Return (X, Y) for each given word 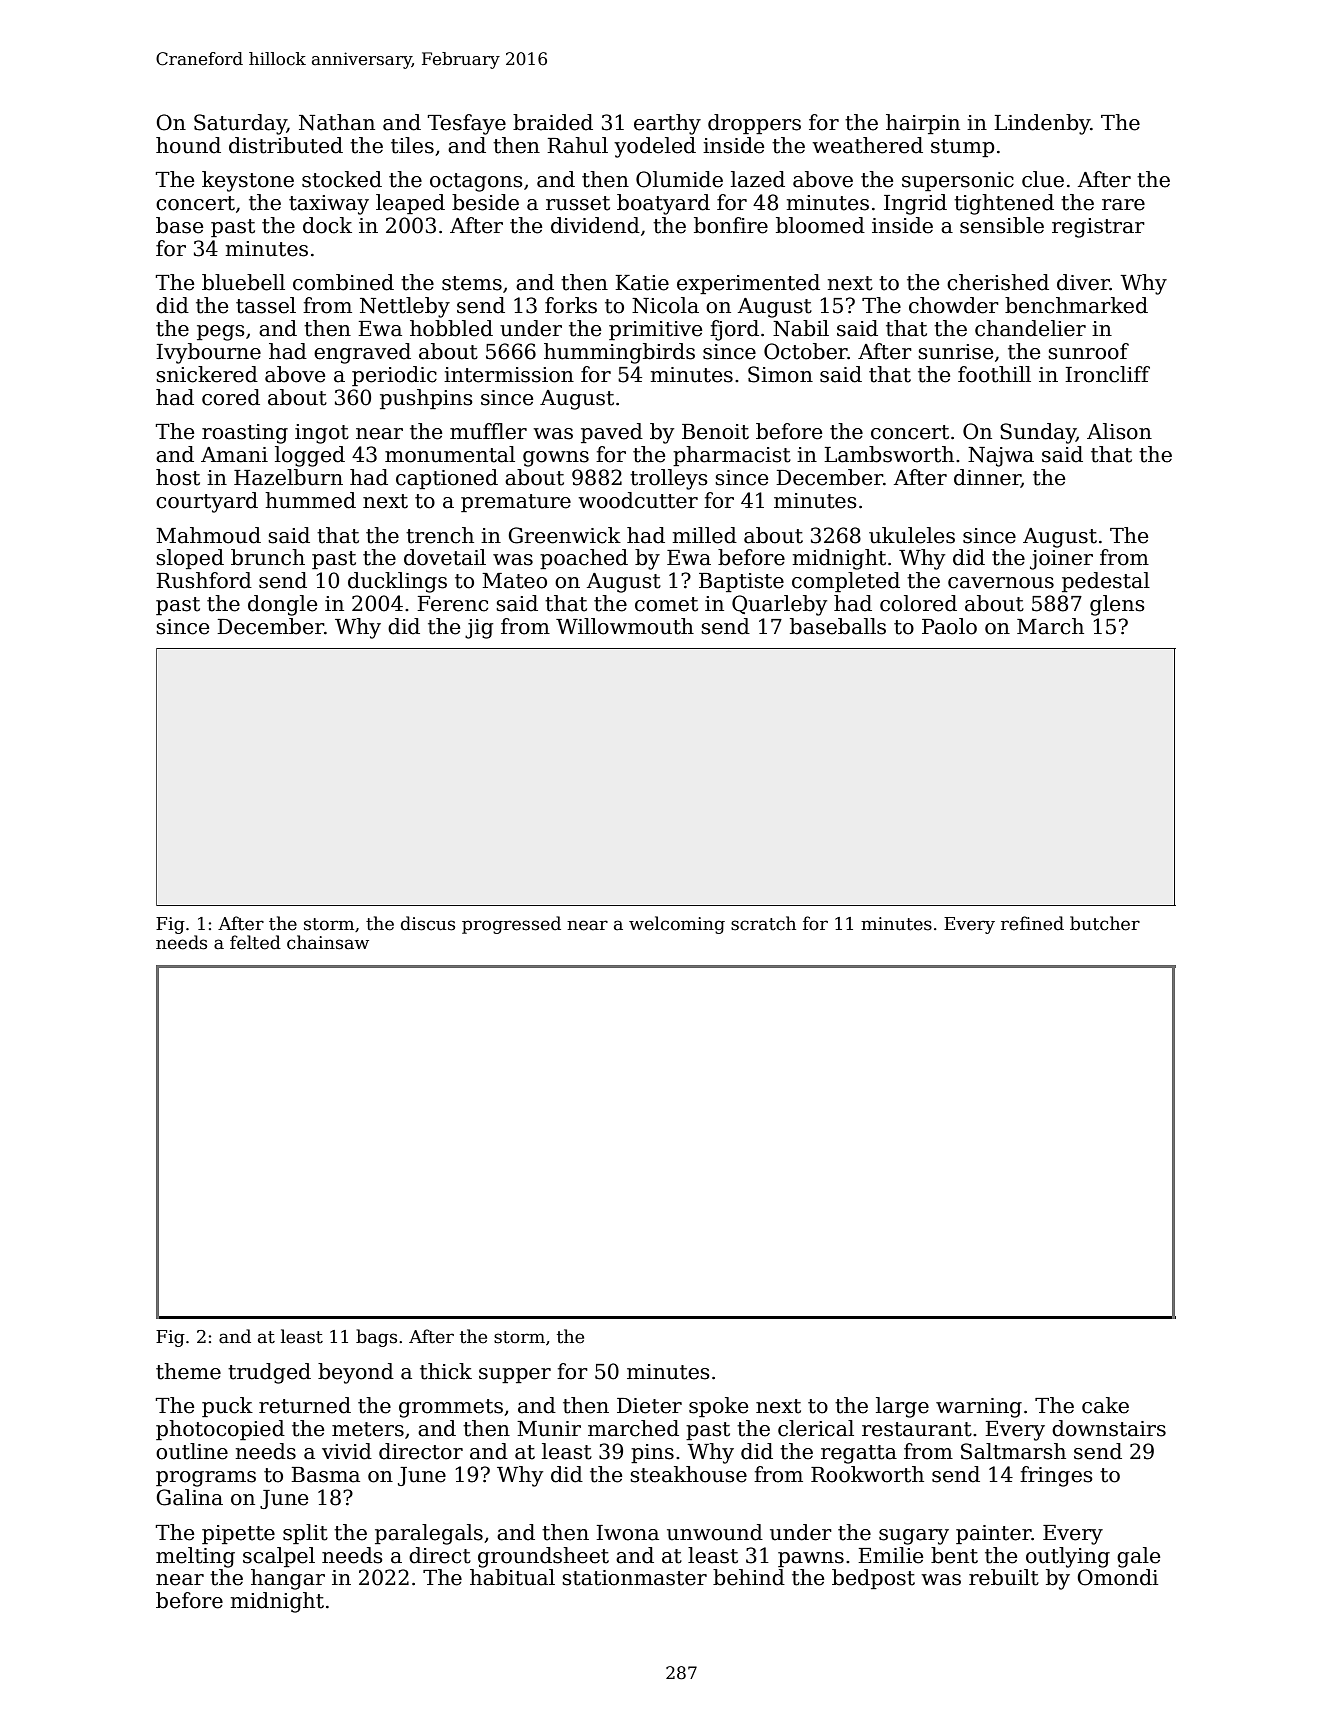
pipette (238, 1534)
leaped (410, 204)
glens (1117, 605)
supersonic (958, 181)
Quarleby (779, 605)
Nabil (801, 328)
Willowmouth (625, 626)
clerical (816, 1428)
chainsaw (328, 942)
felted (255, 942)
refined (1032, 923)
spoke (718, 1407)
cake (1105, 1405)
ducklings (397, 582)
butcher (1105, 923)
